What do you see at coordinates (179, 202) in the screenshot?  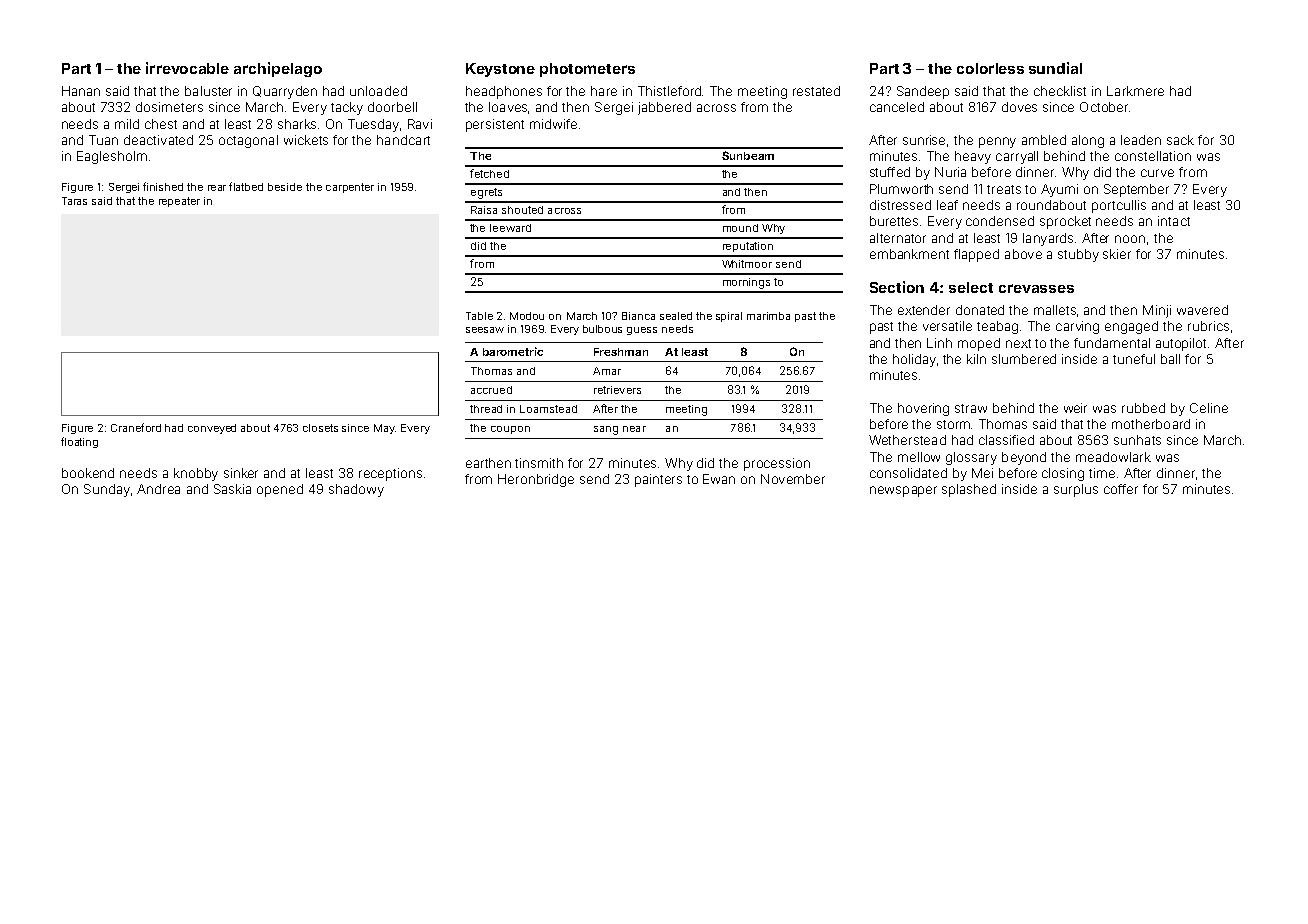 I see `repeater` at bounding box center [179, 202].
